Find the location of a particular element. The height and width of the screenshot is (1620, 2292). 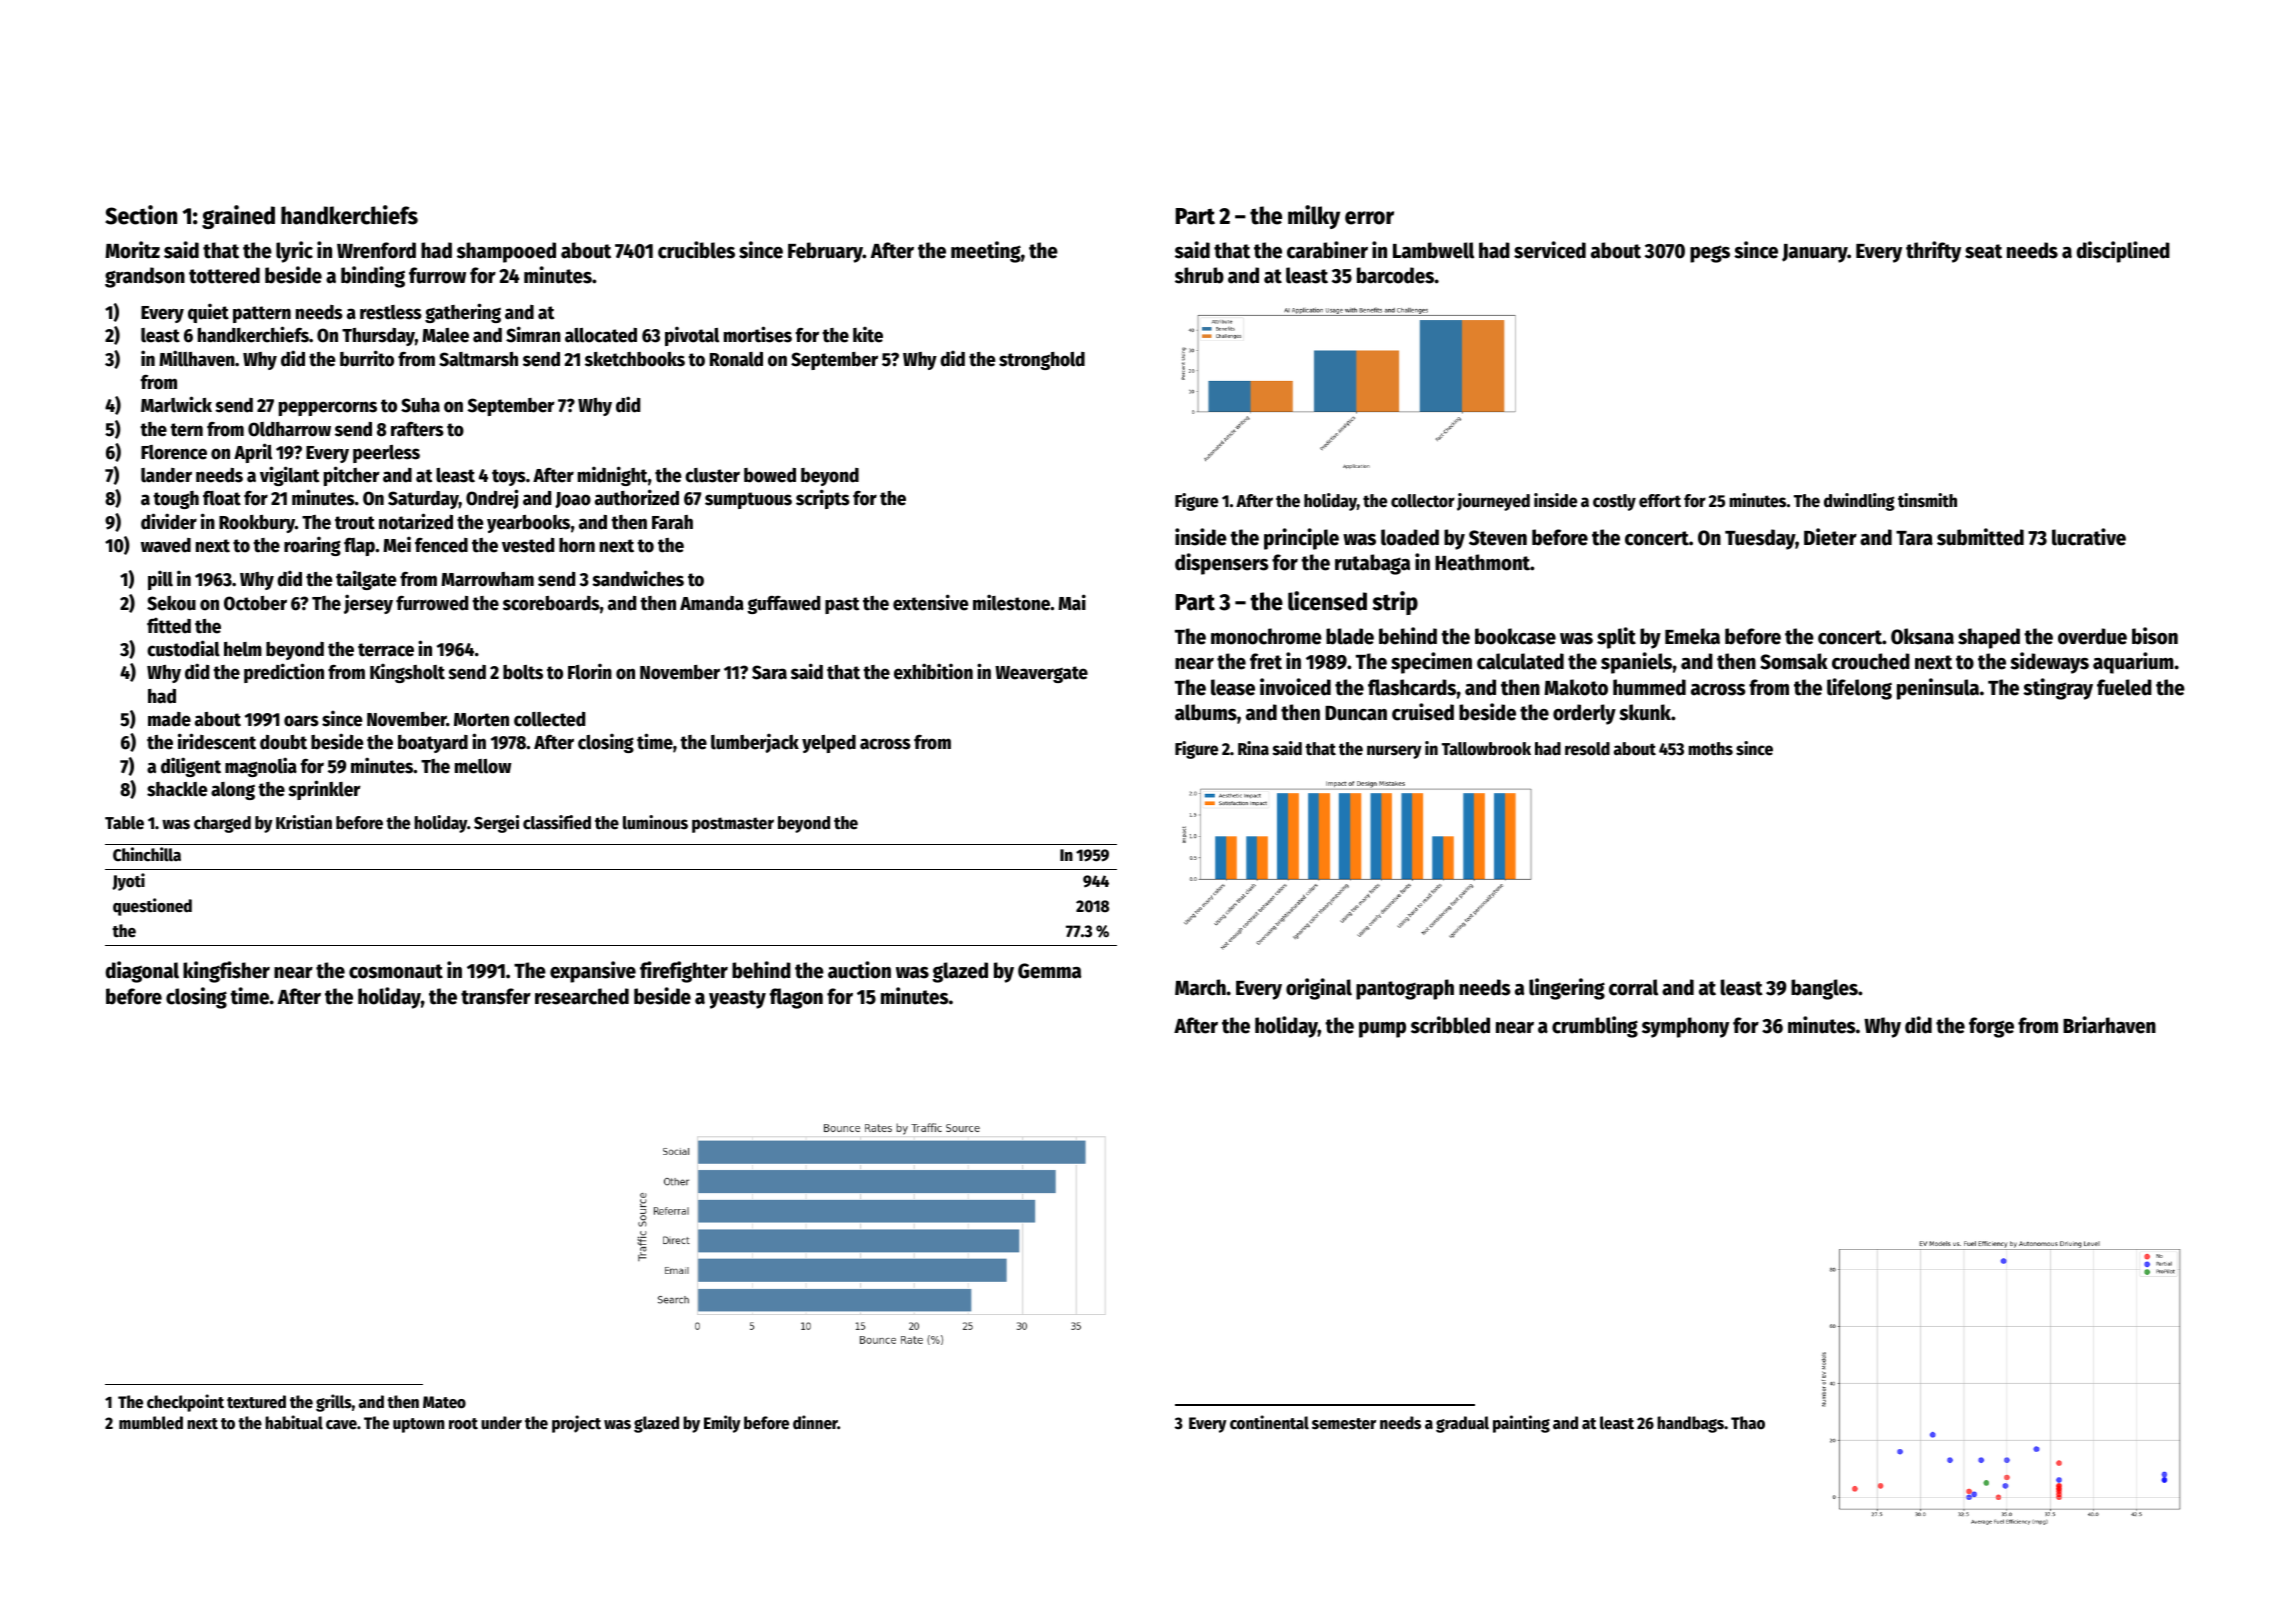

continental is located at coordinates (1269, 1422).
